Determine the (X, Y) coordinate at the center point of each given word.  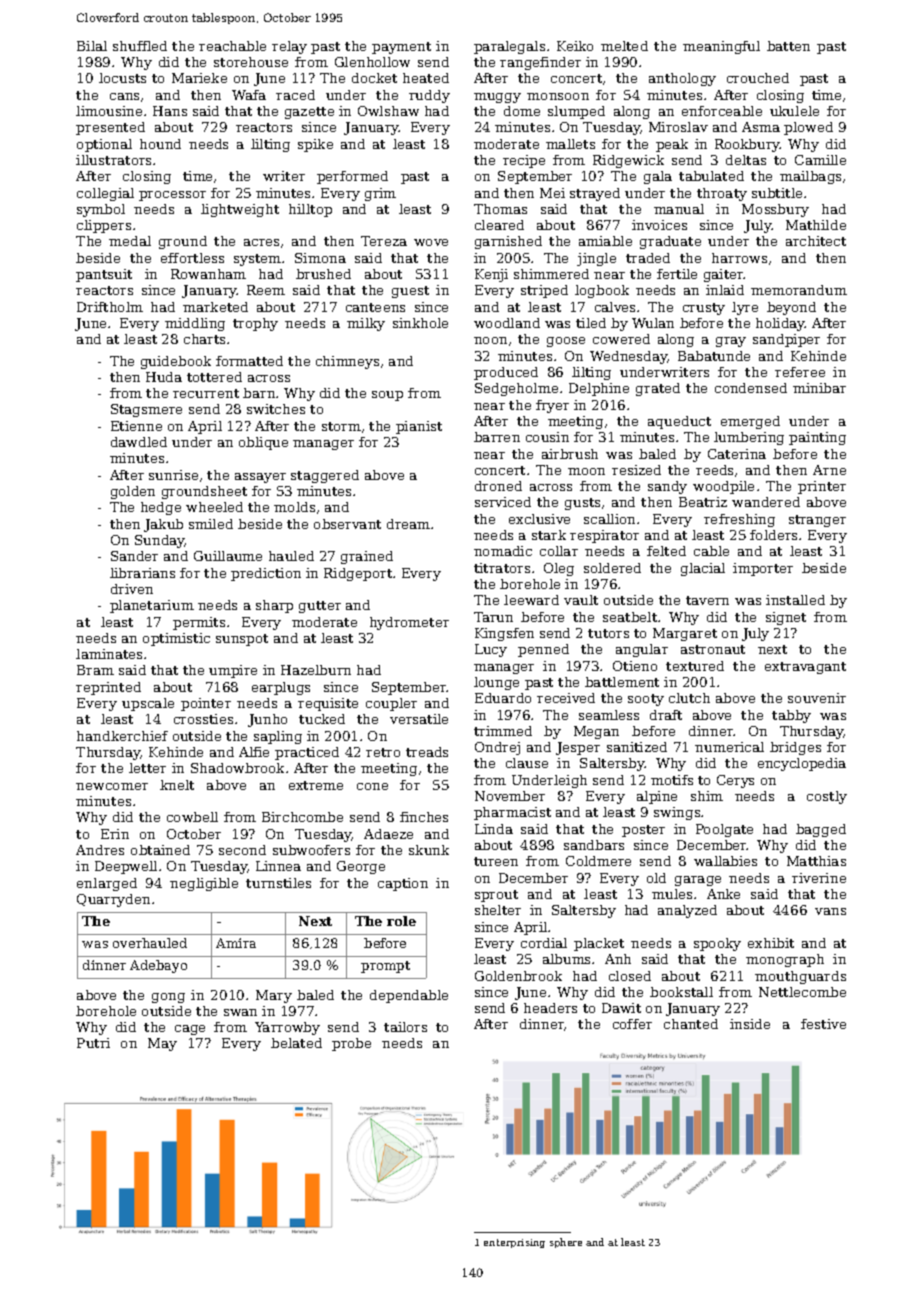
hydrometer (409, 623)
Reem (266, 290)
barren (497, 437)
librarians (142, 573)
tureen (496, 861)
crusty (704, 309)
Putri (93, 1043)
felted (666, 551)
